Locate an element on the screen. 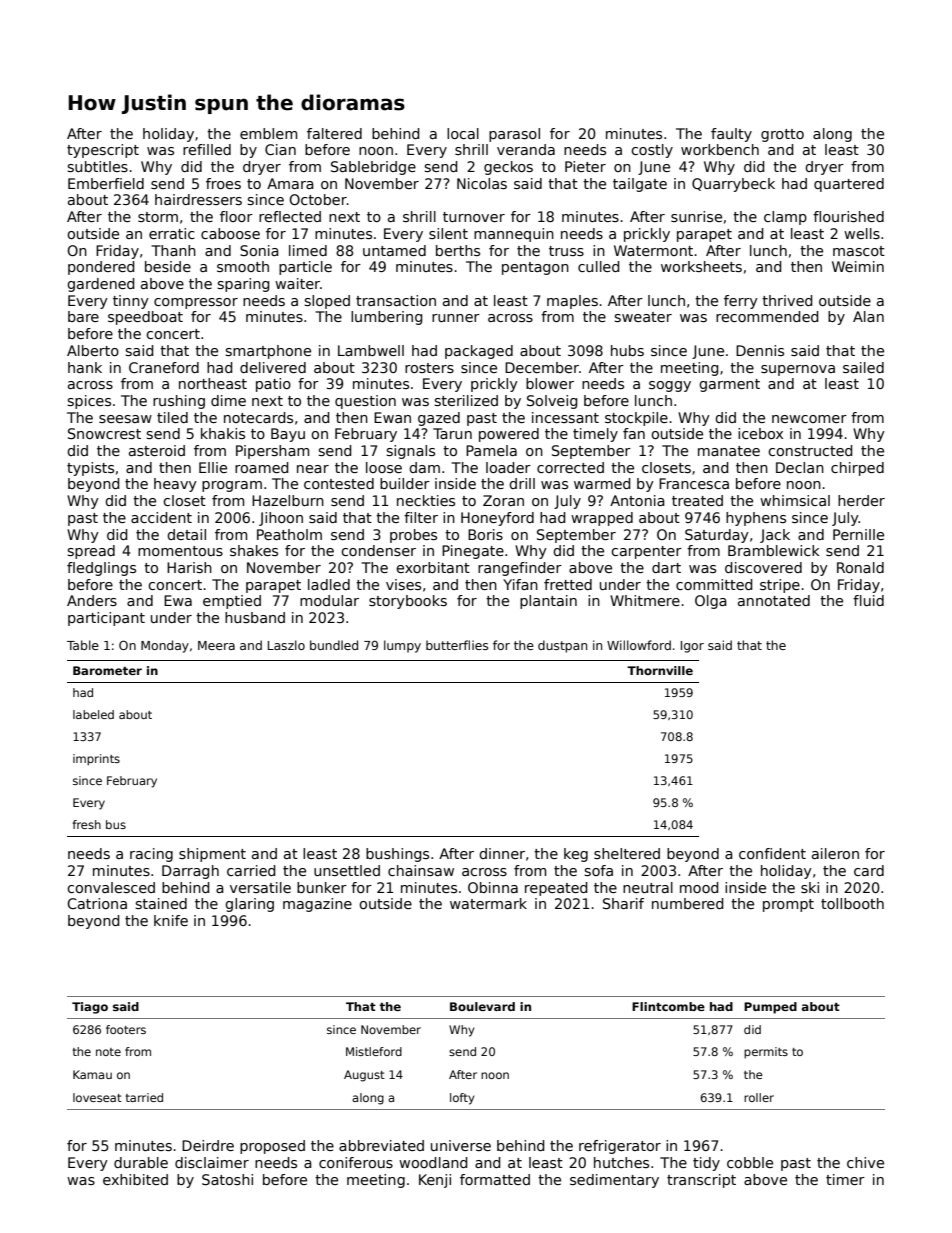 Image resolution: width=952 pixels, height=1233 pixels. Tiago is located at coordinates (90, 1008).
